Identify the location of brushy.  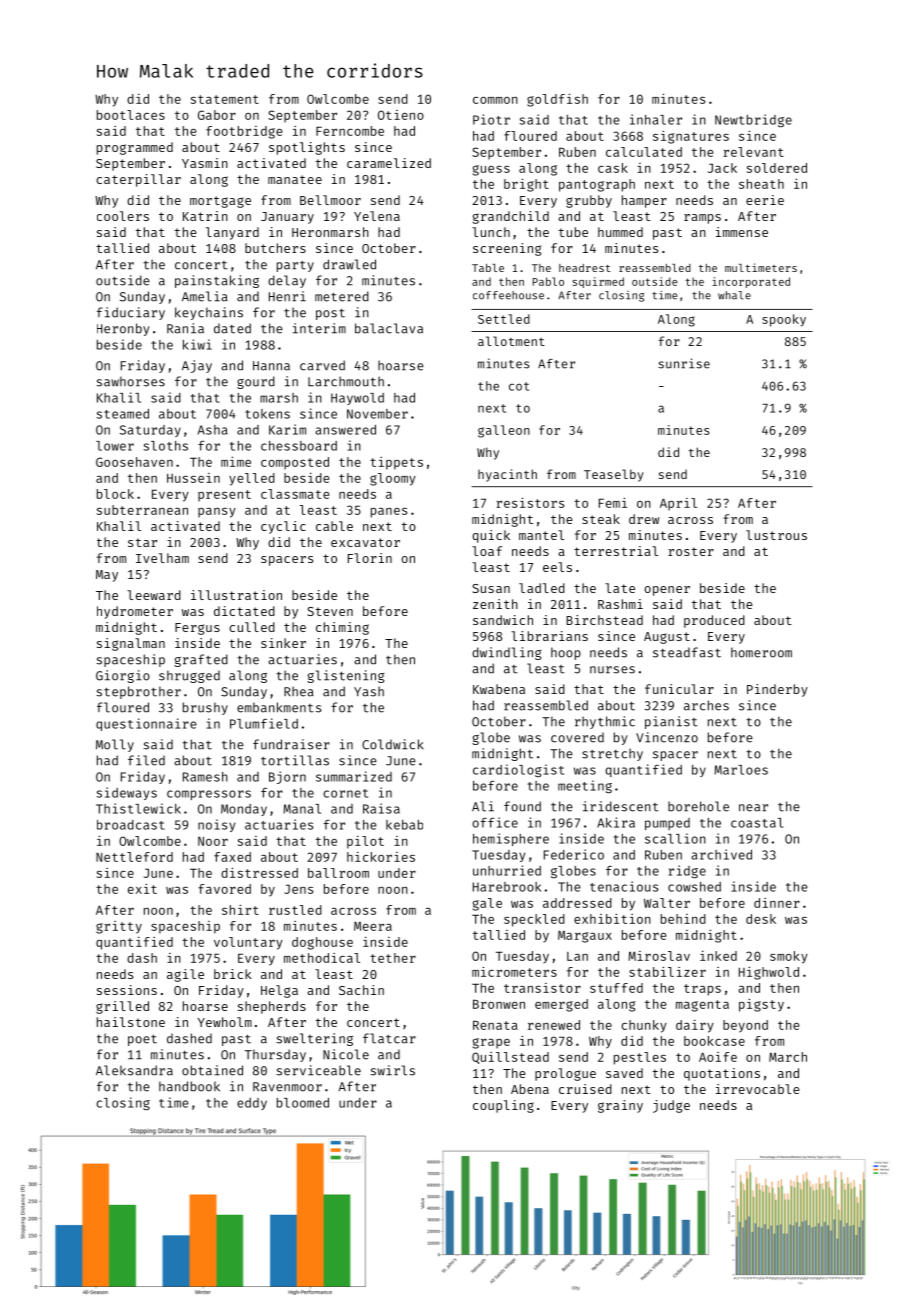
(205, 708).
